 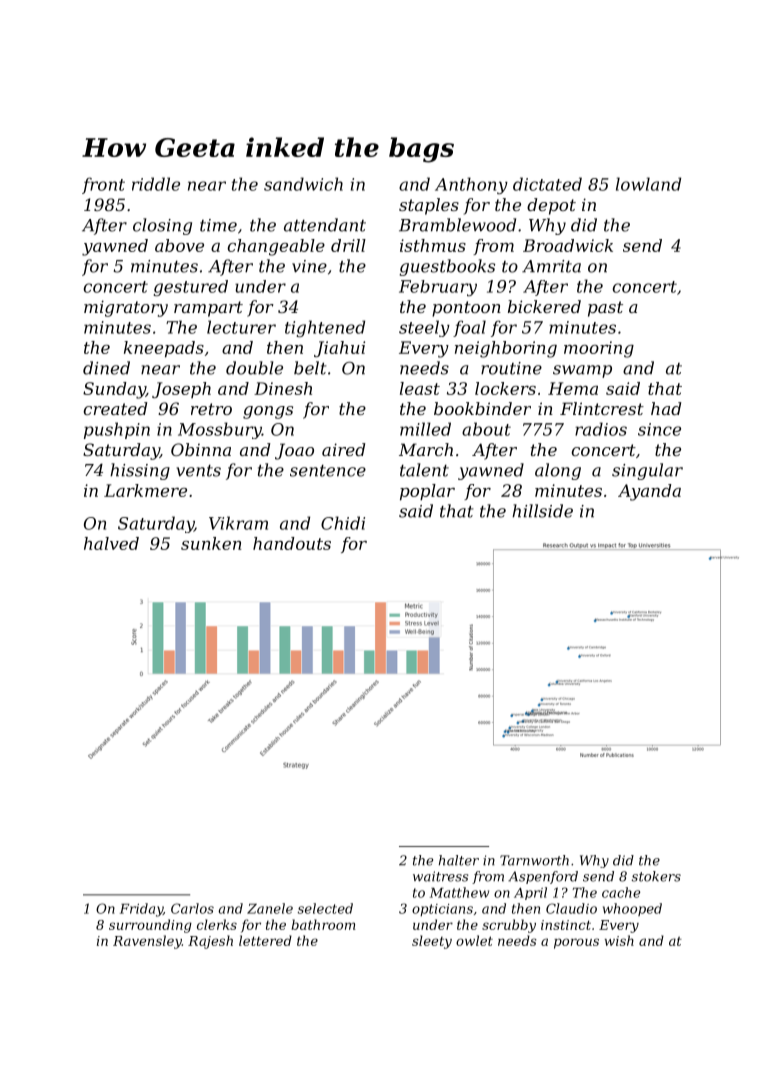 What do you see at coordinates (648, 184) in the screenshot?
I see `lowland` at bounding box center [648, 184].
